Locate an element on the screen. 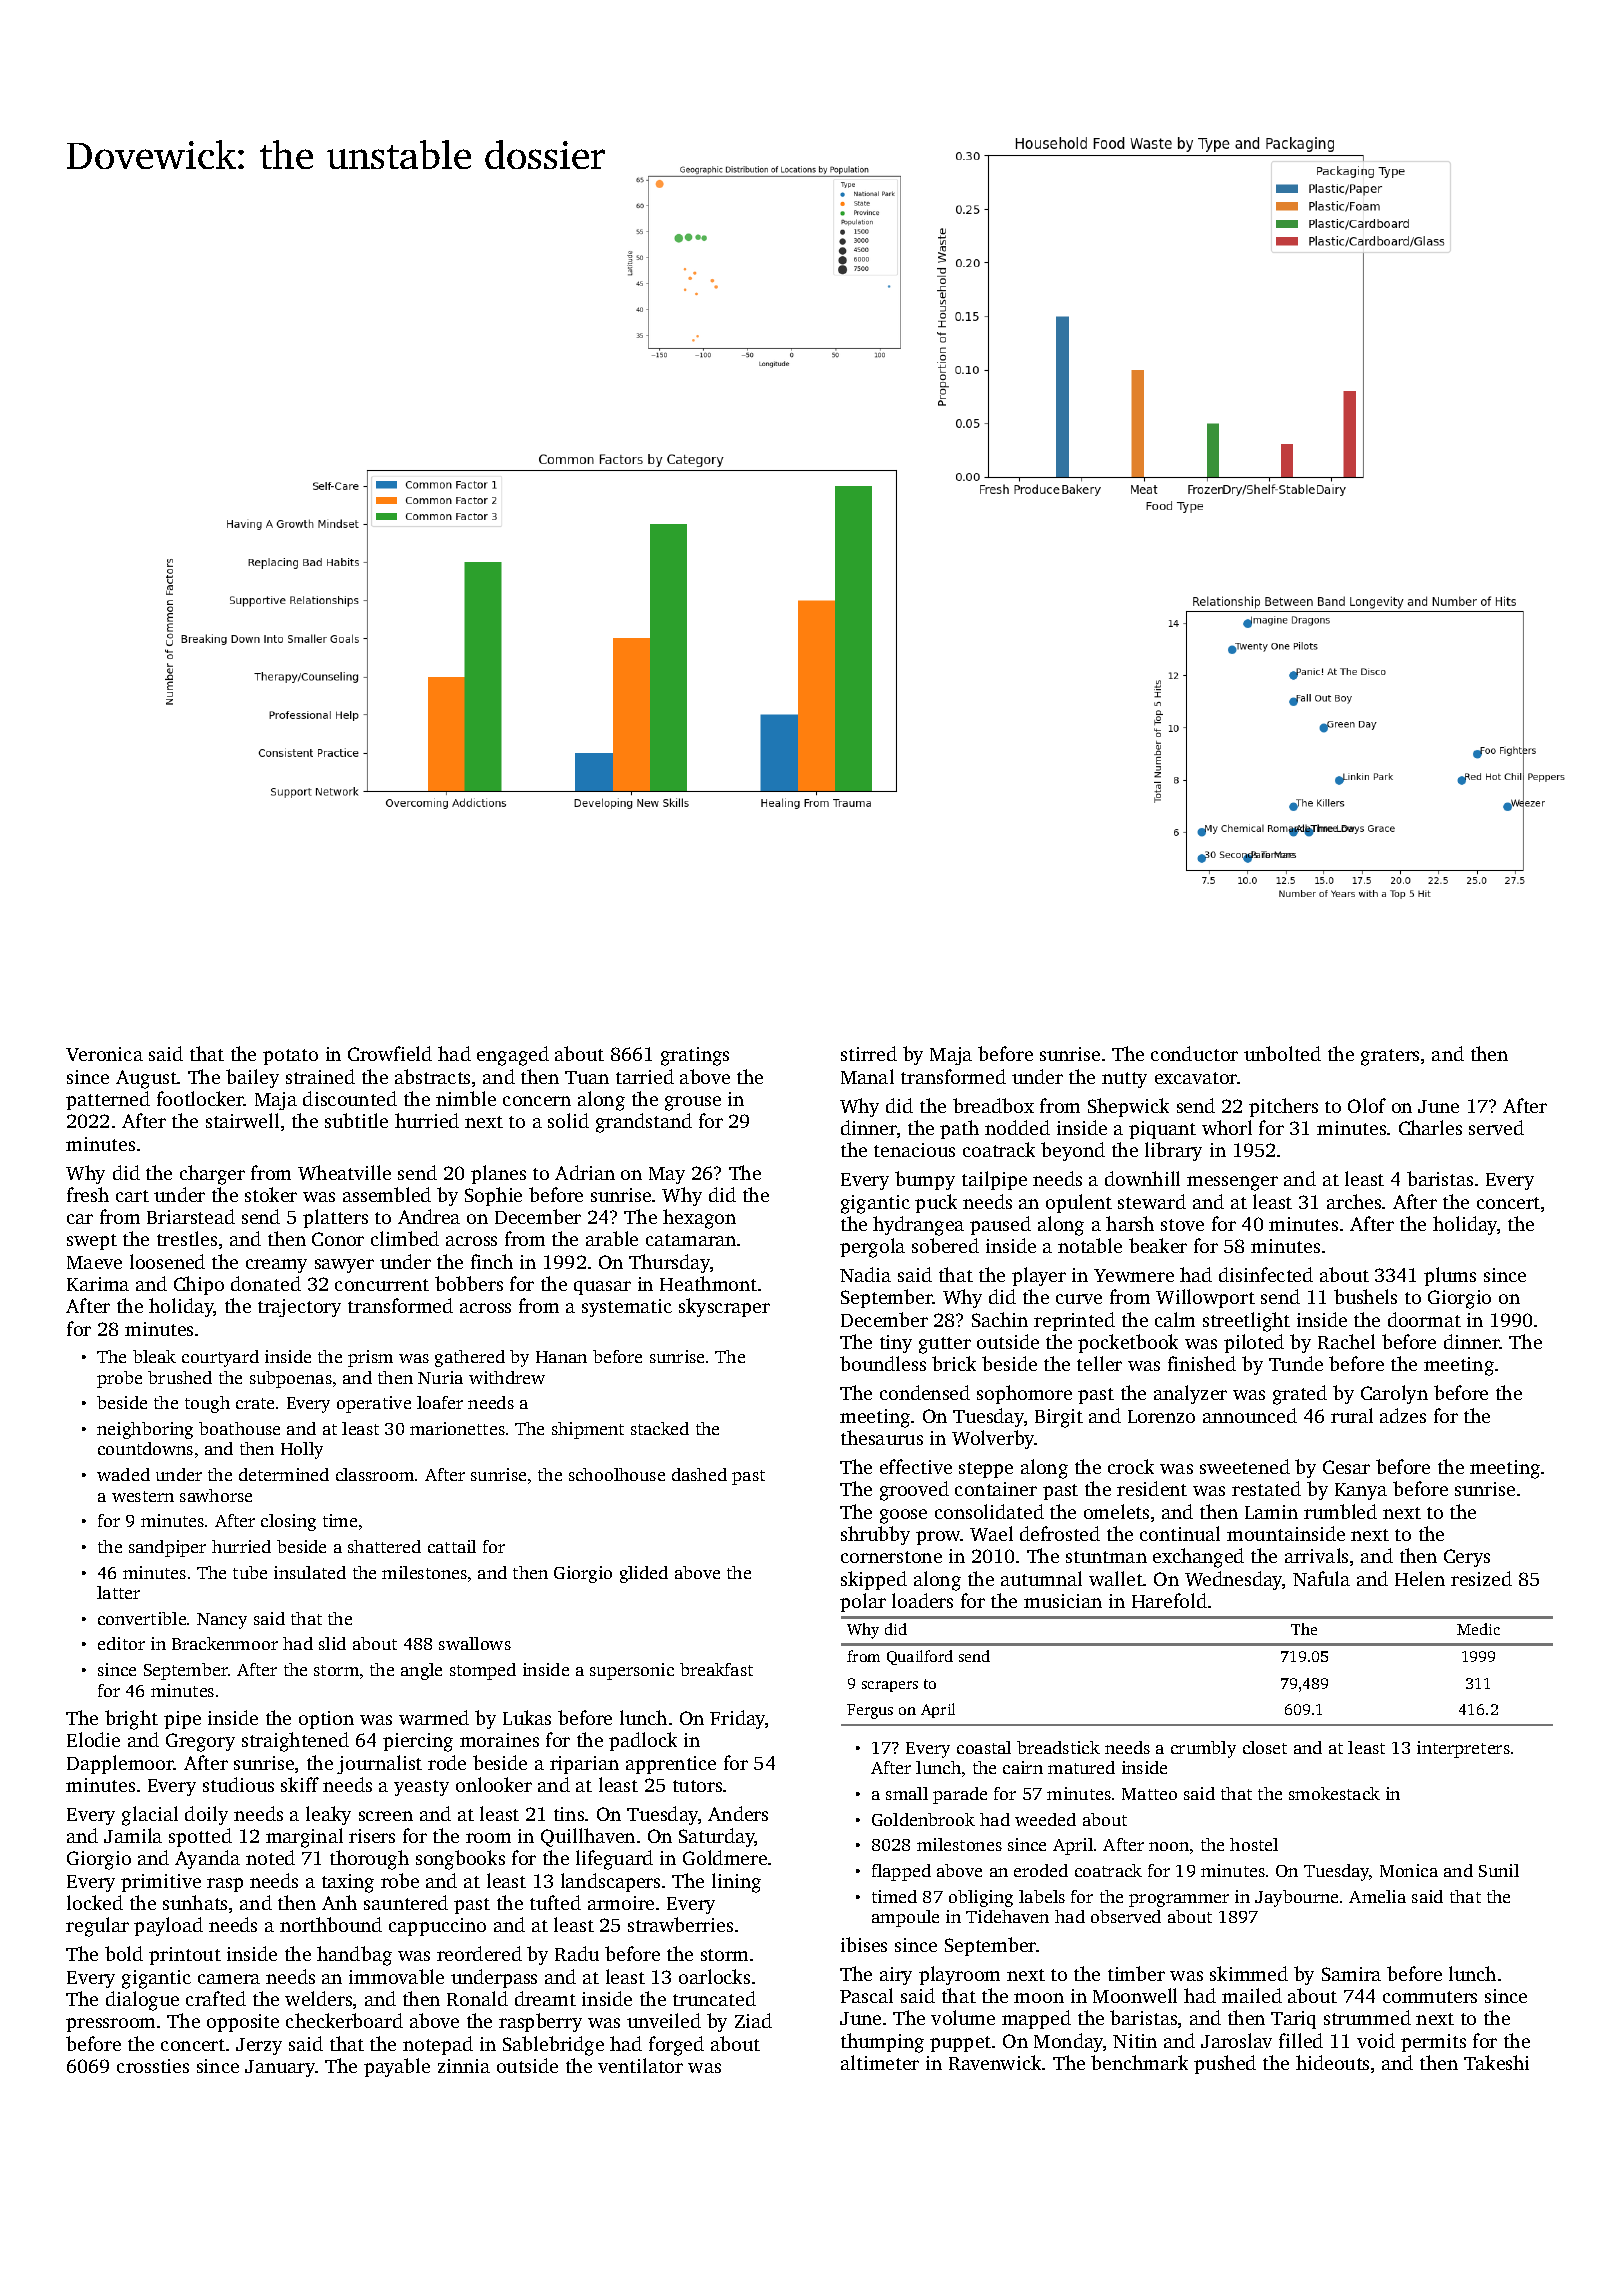 The width and height of the screenshot is (1620, 2292). Ravenwick is located at coordinates (995, 2062).
